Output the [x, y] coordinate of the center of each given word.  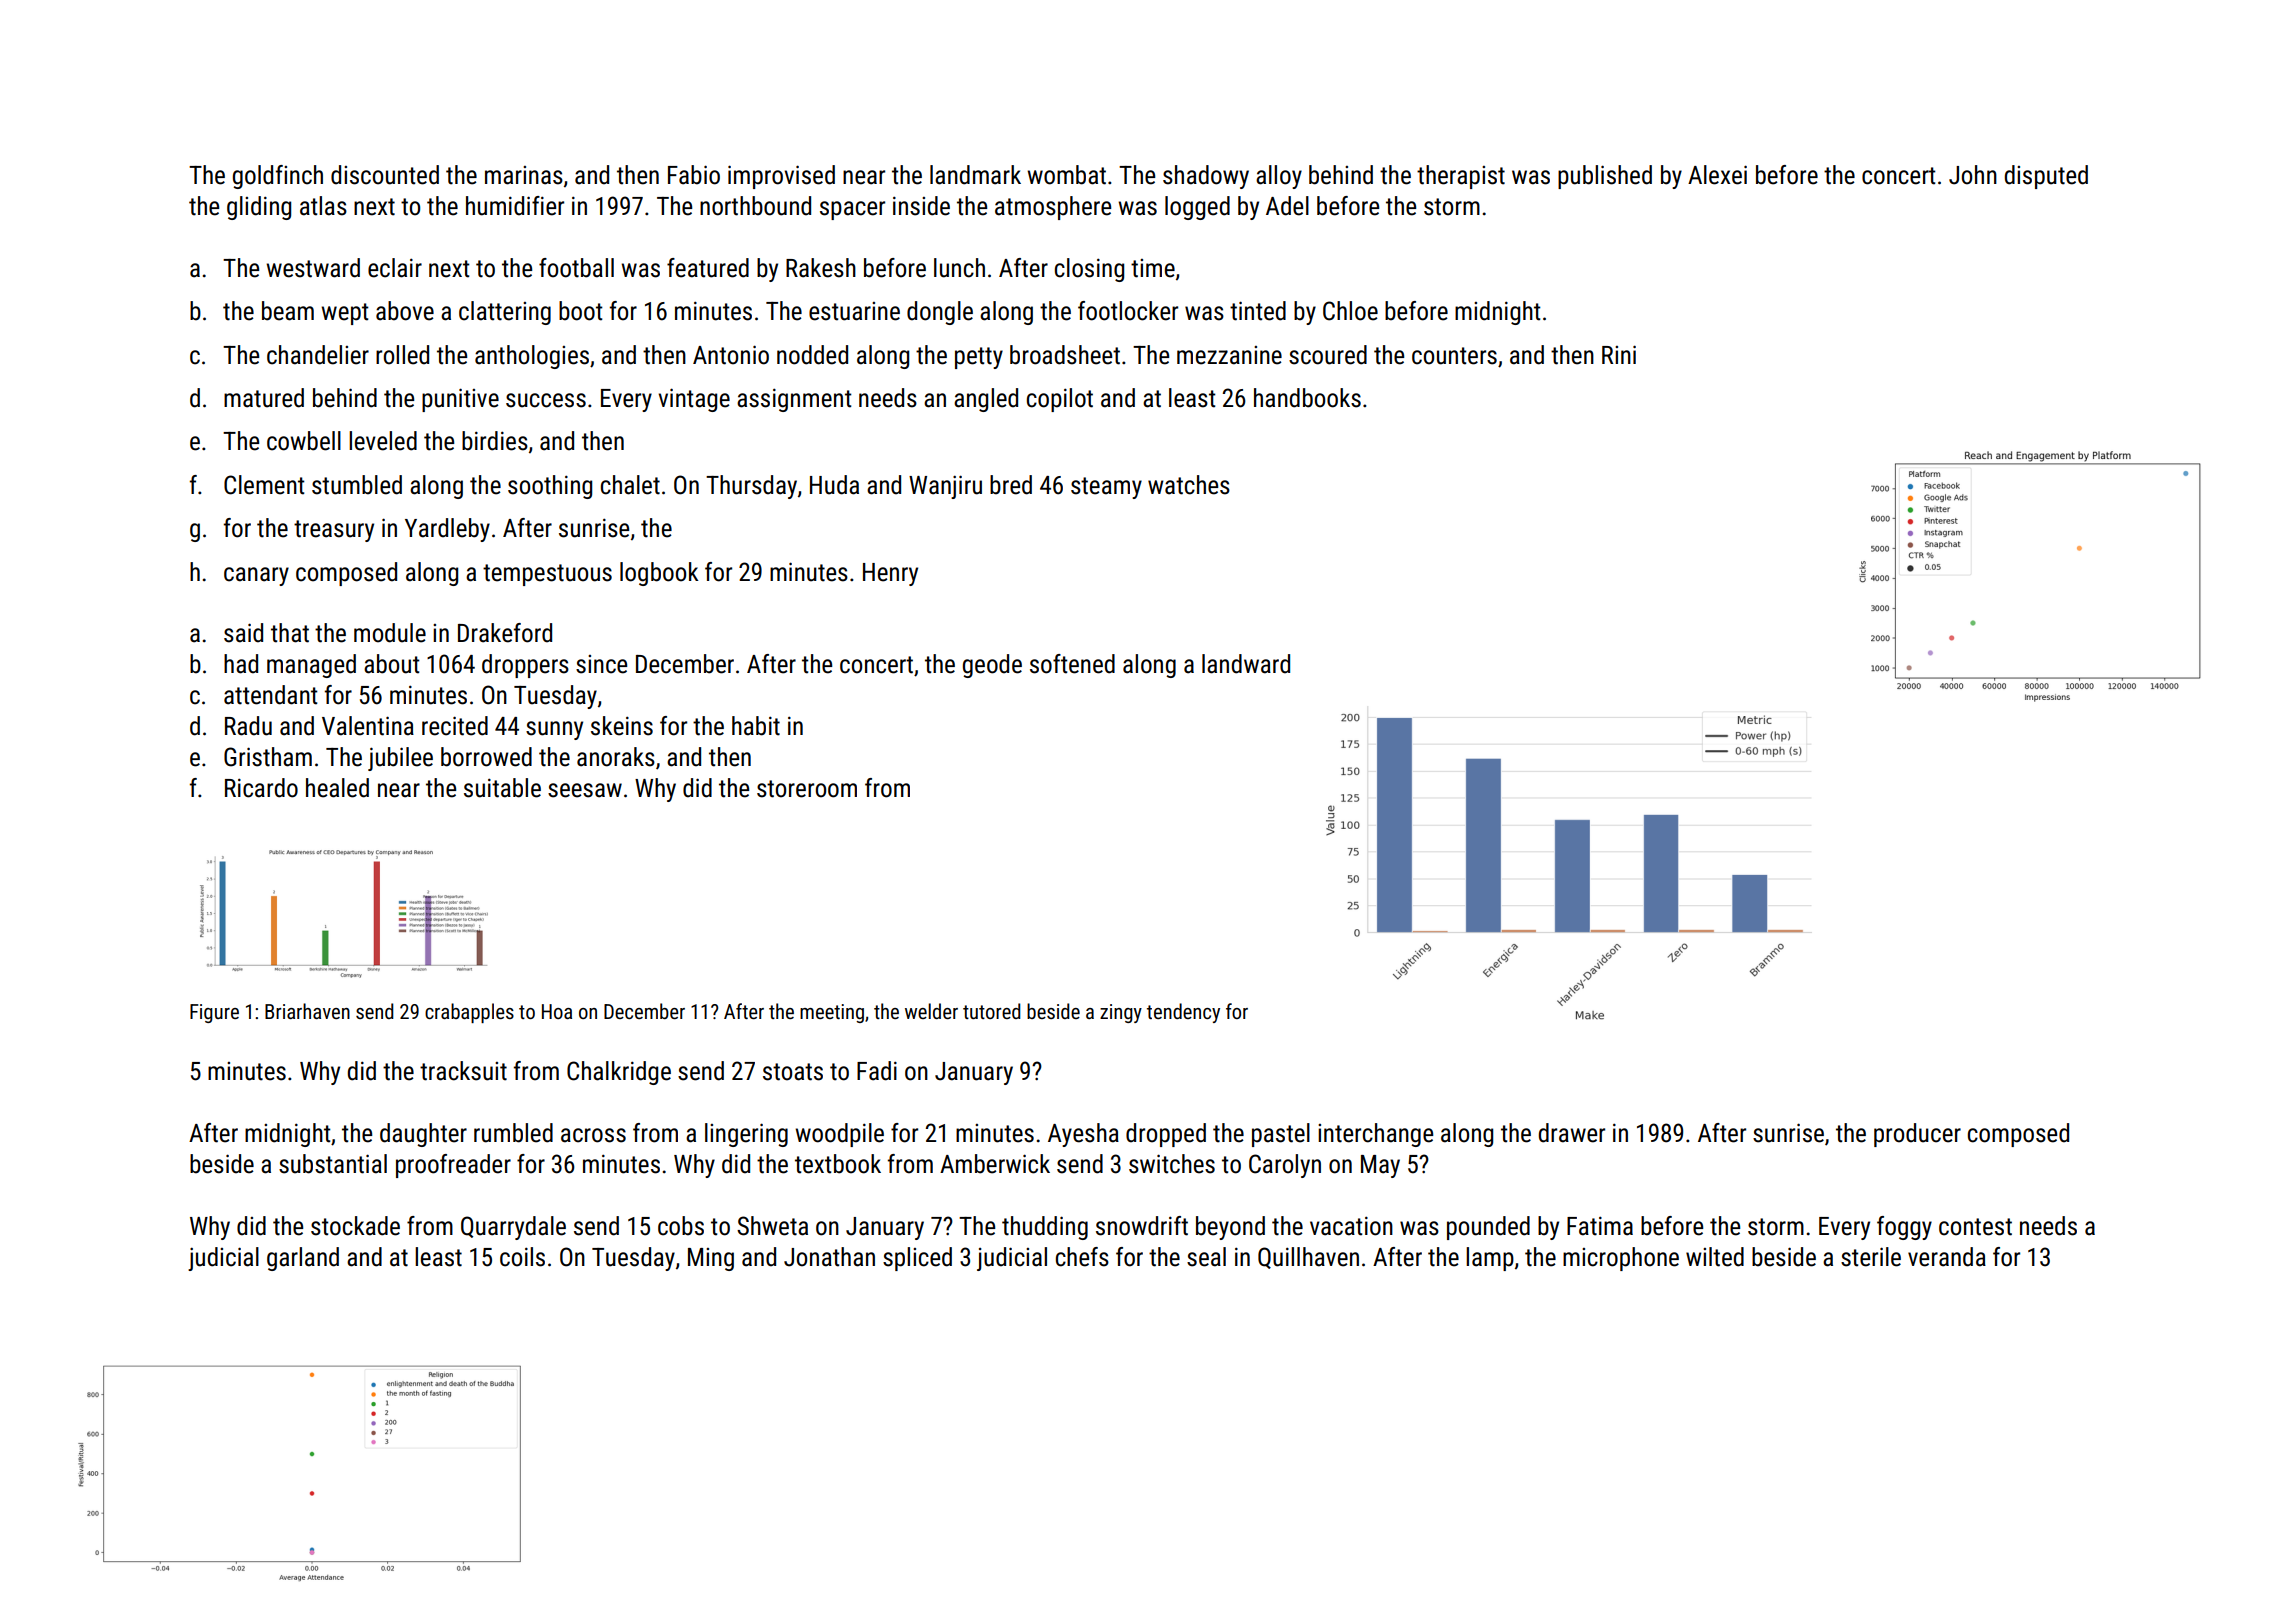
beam [288, 311]
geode [992, 666]
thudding [1045, 1228]
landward [1246, 664]
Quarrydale [513, 1228]
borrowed [486, 757]
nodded [812, 355]
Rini [1619, 354]
